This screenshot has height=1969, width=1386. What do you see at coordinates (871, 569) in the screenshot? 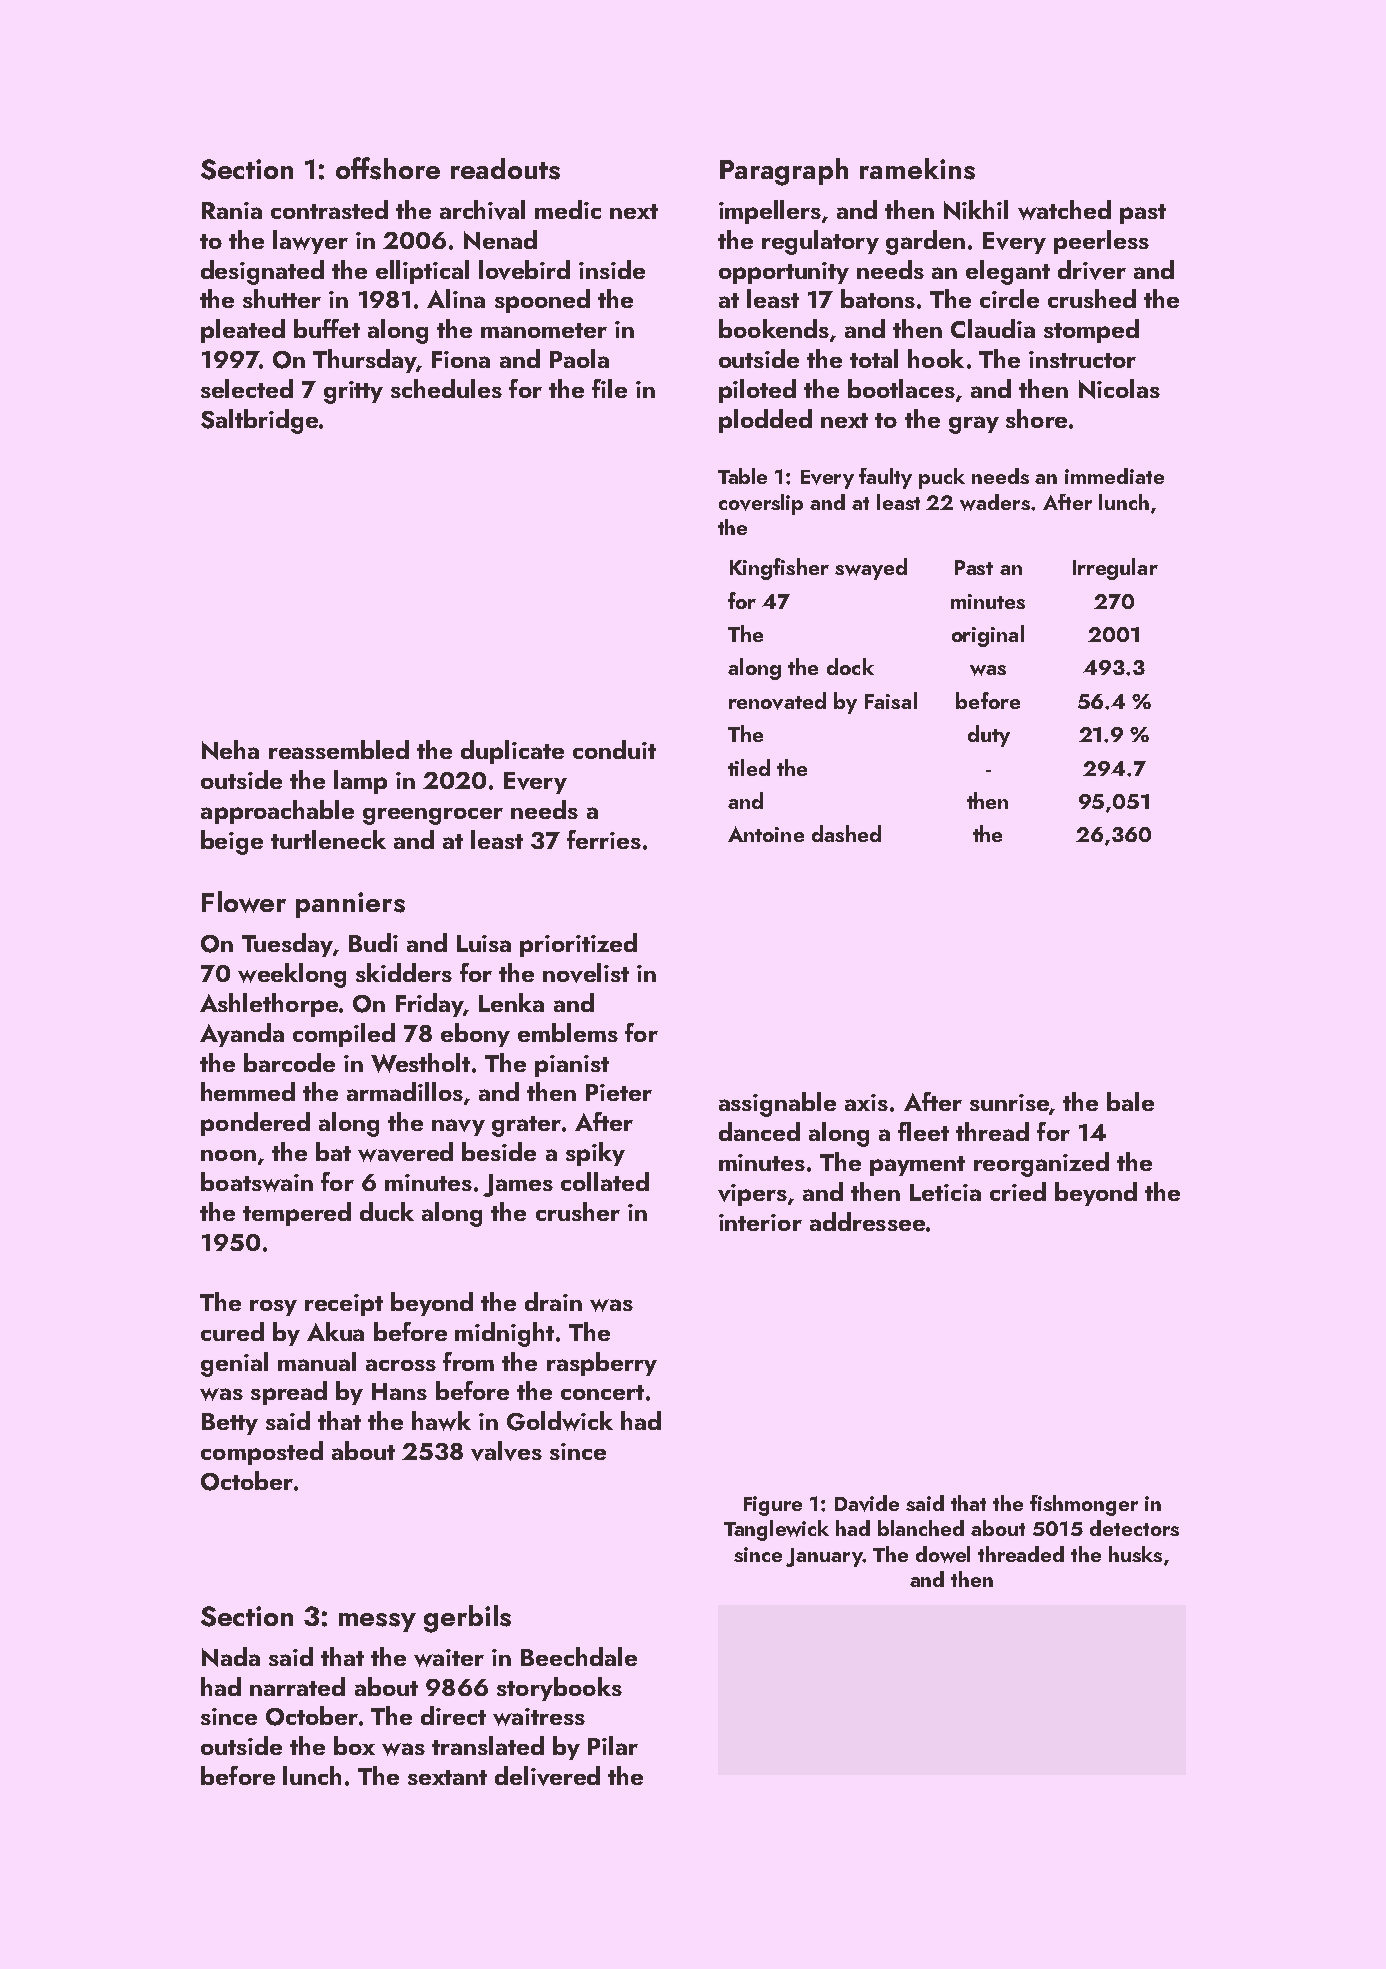
I see `swayed` at bounding box center [871, 569].
